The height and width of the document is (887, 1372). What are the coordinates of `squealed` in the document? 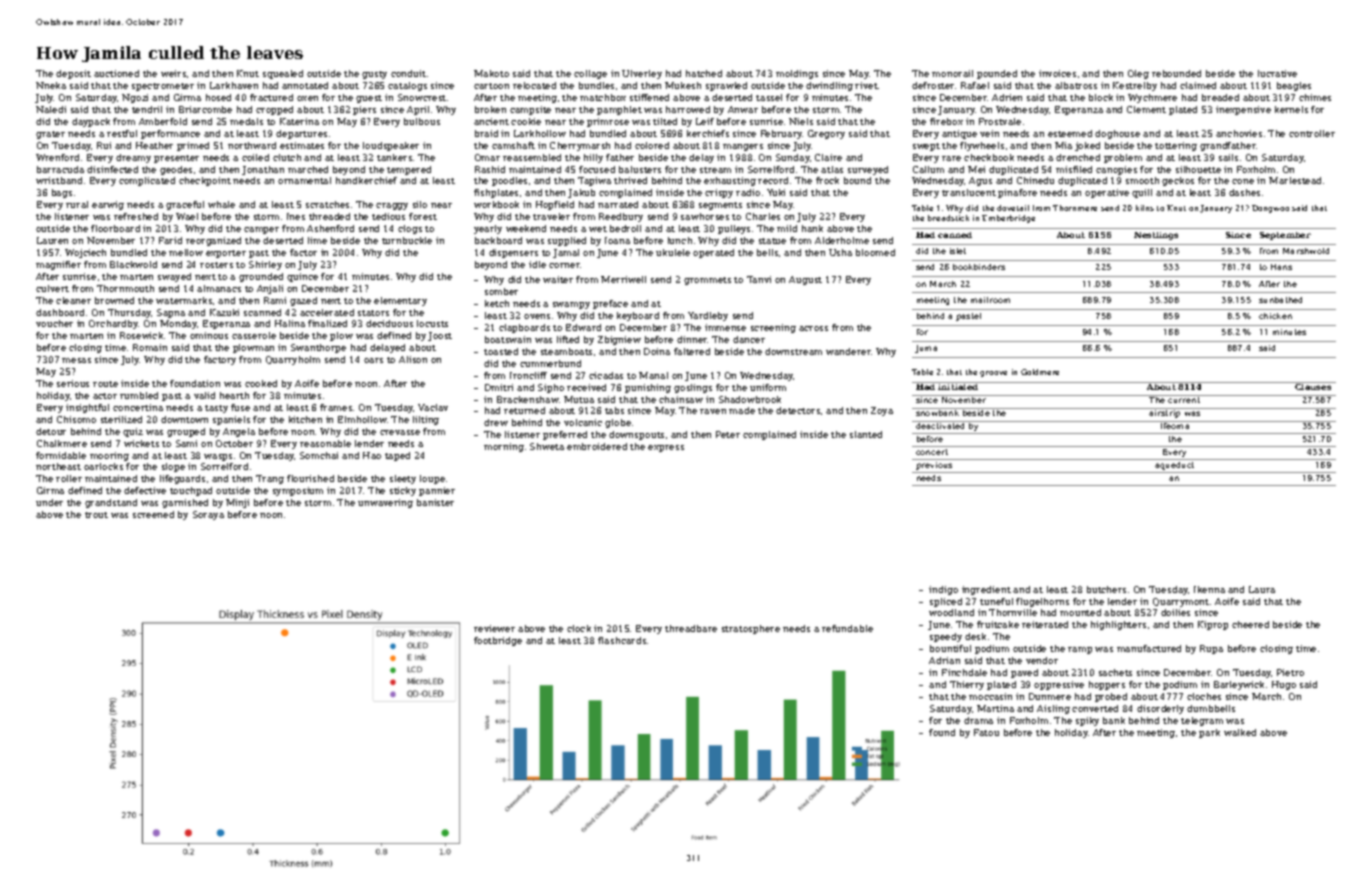 It's located at (283, 74).
